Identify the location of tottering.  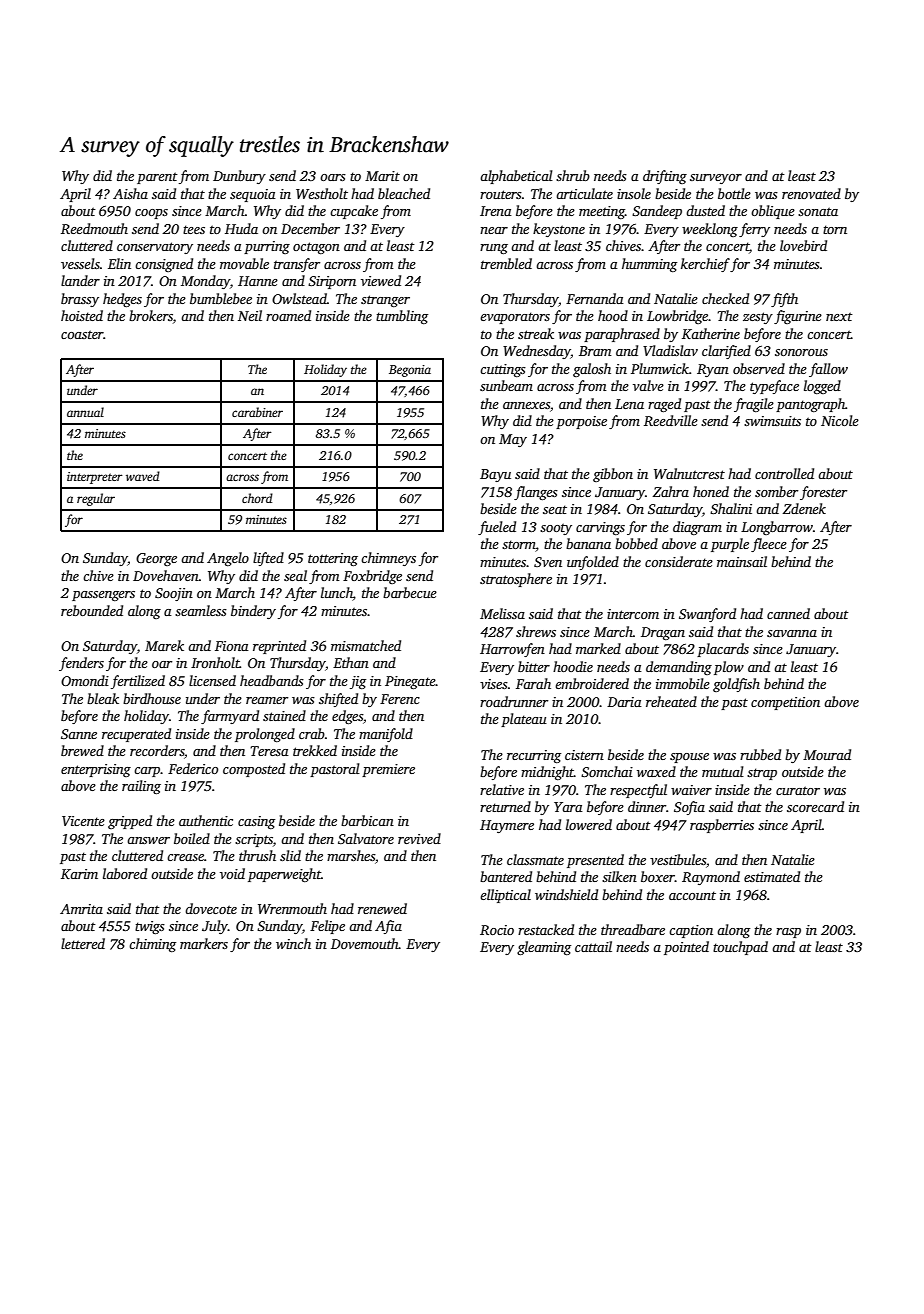
(333, 559).
